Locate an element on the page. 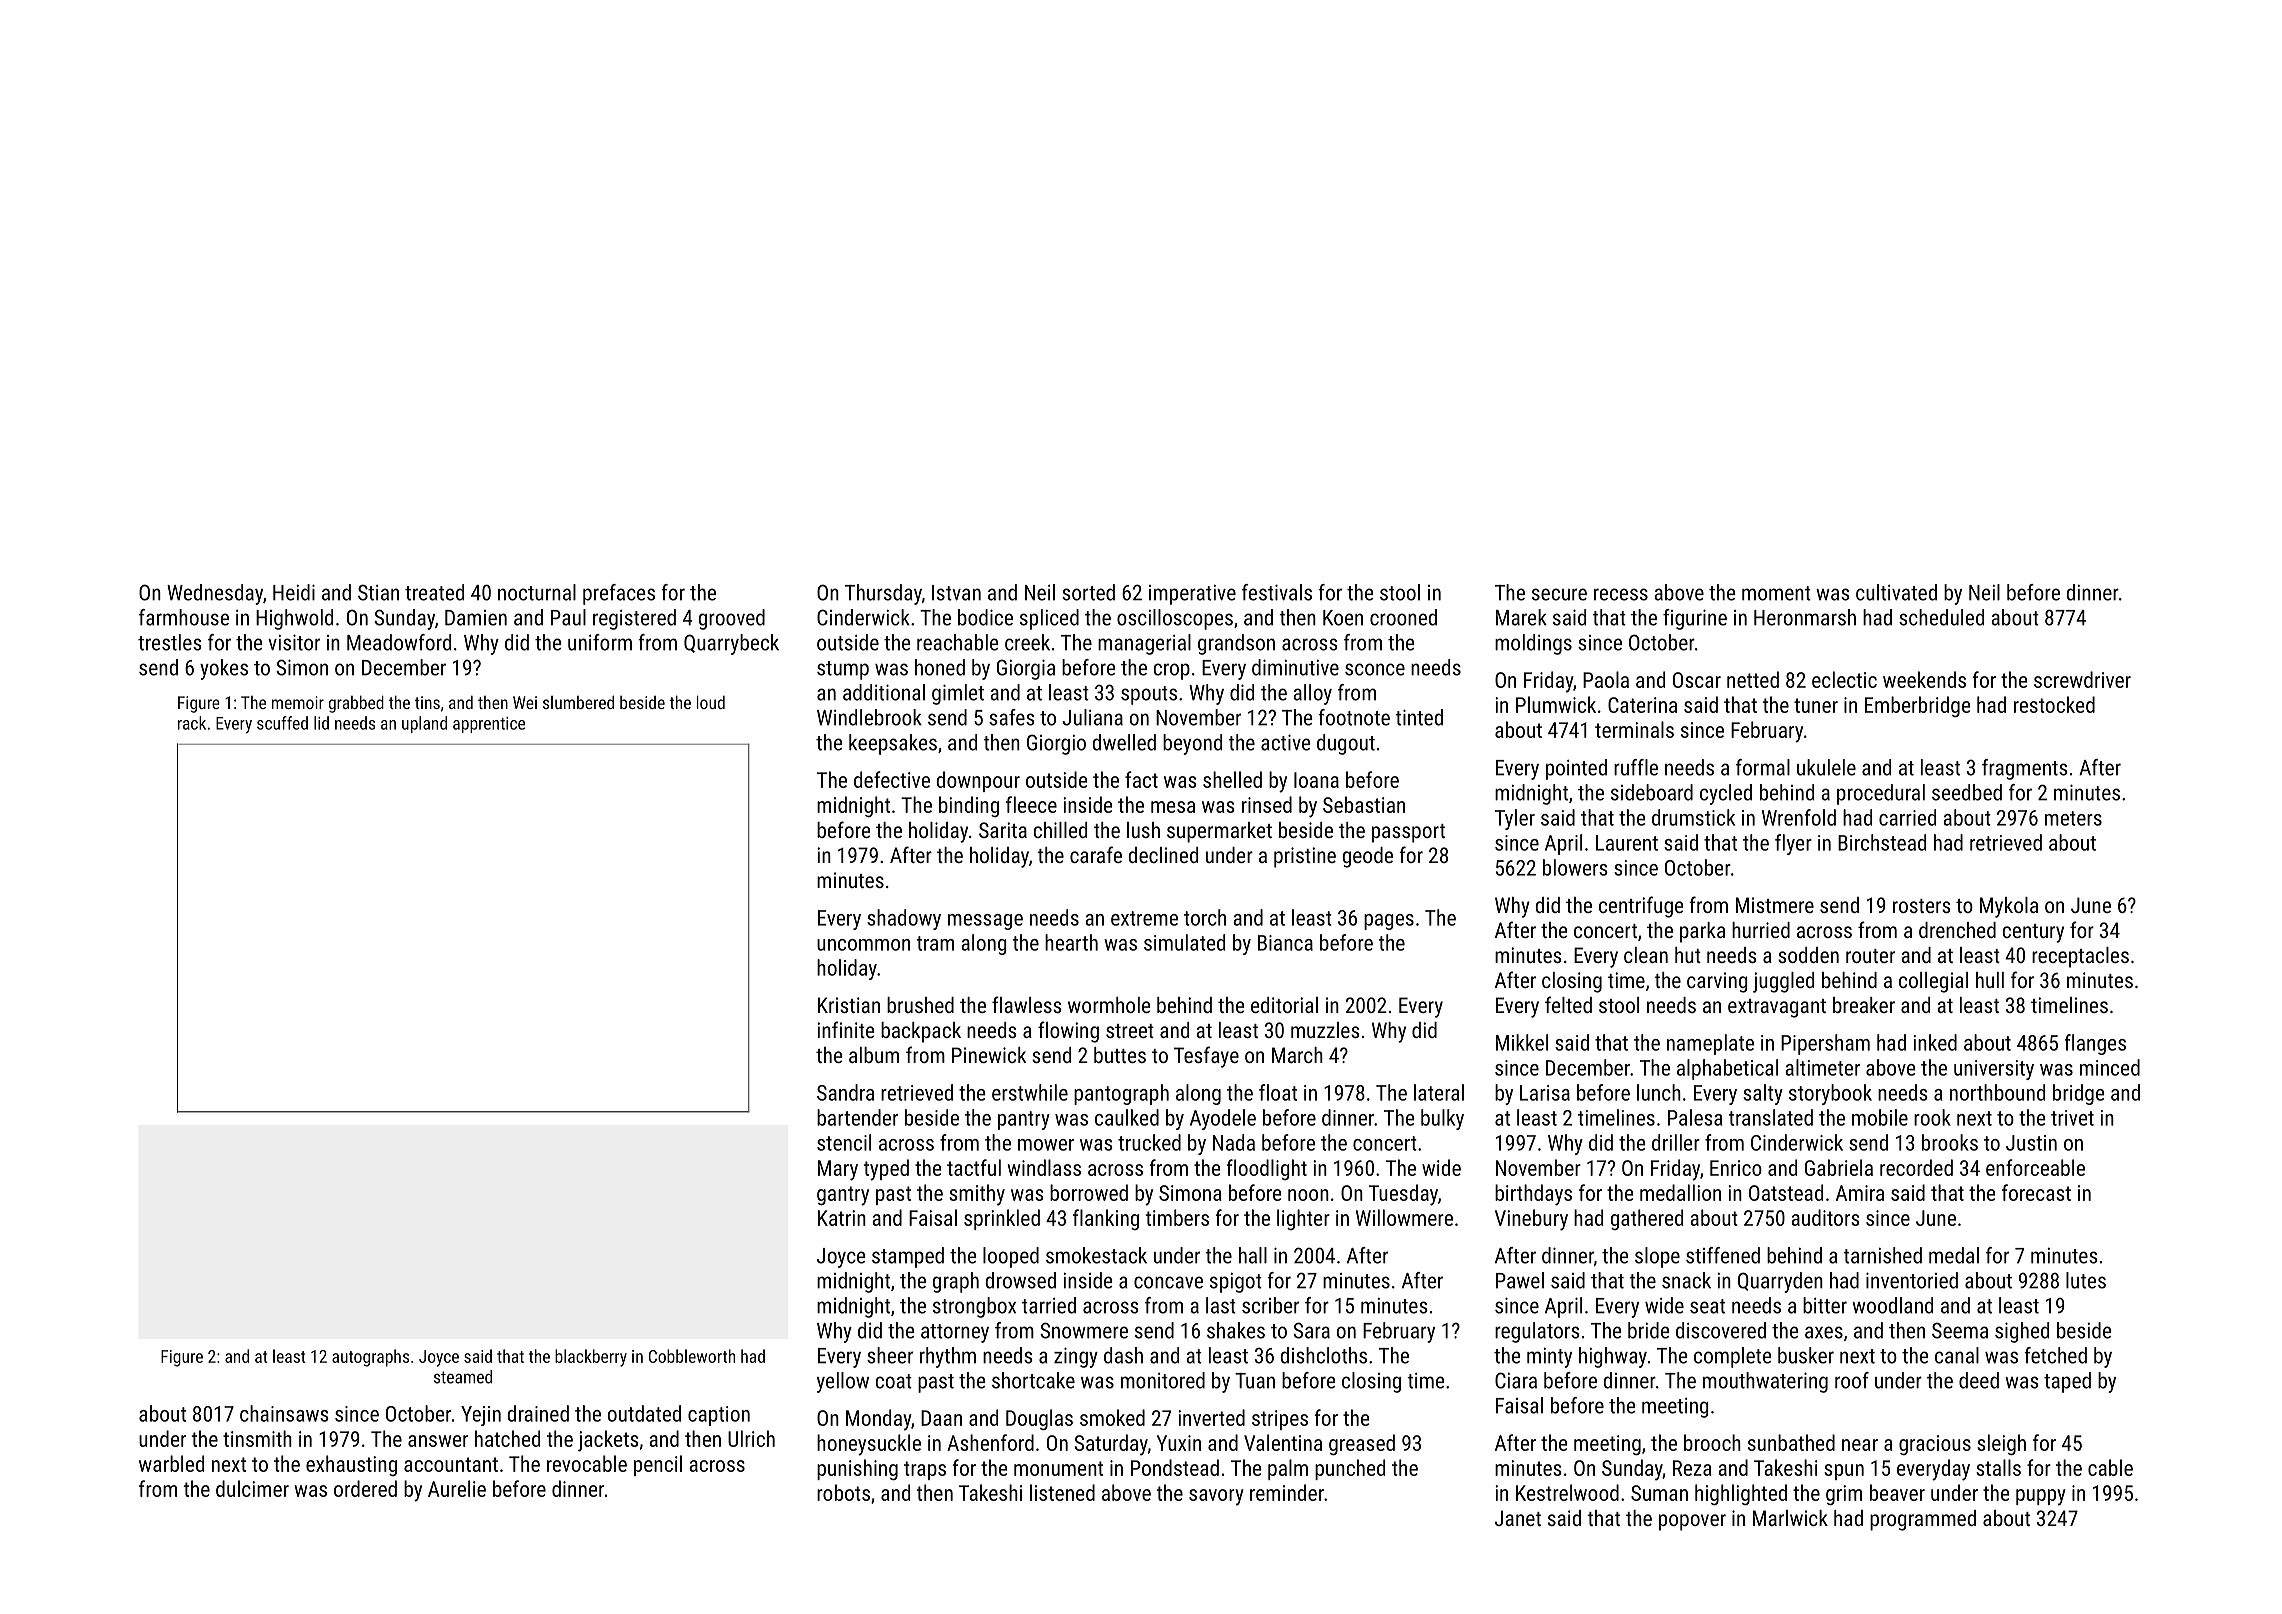  managerial is located at coordinates (1144, 644).
